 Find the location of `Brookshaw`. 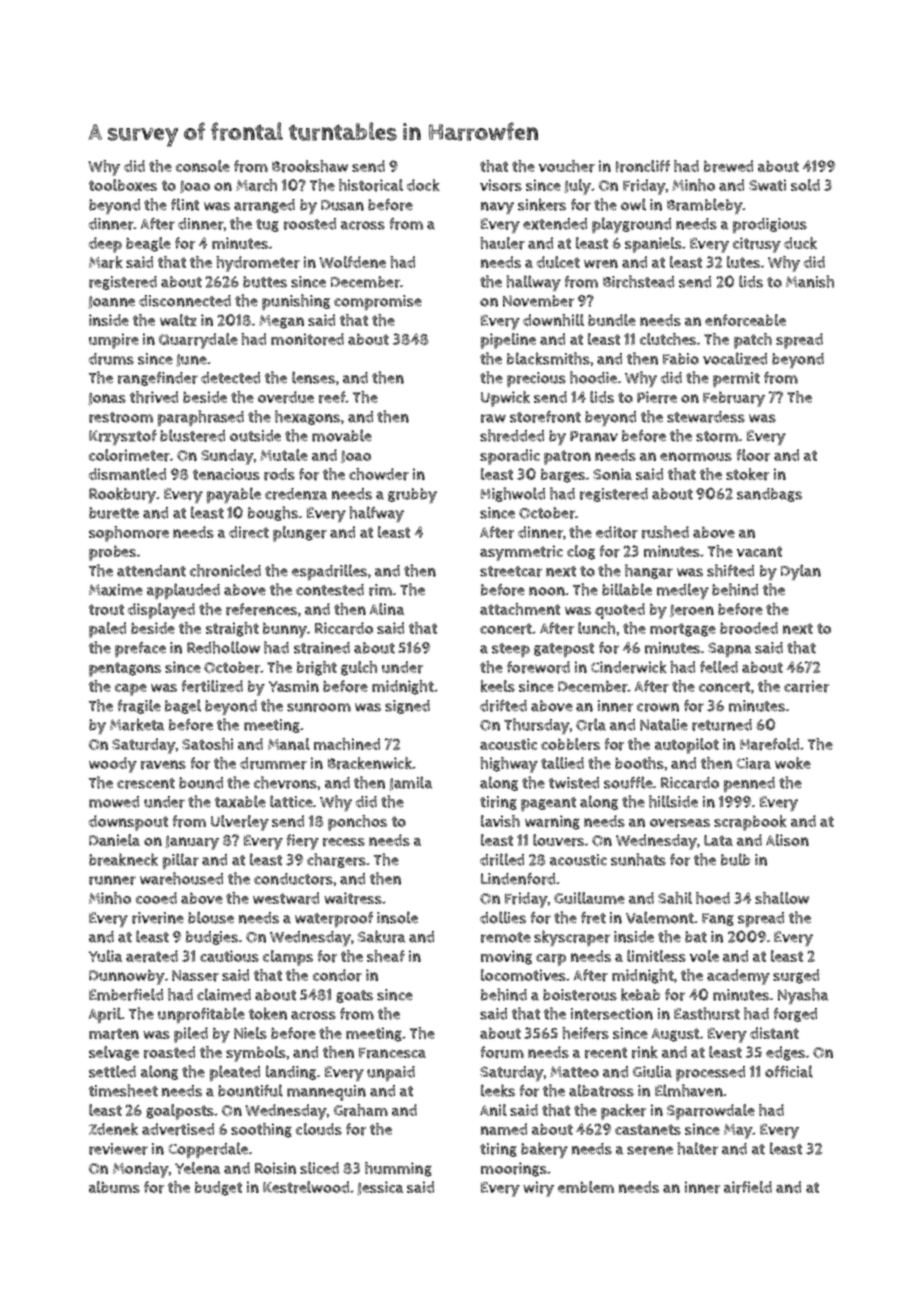

Brookshaw is located at coordinates (310, 166).
